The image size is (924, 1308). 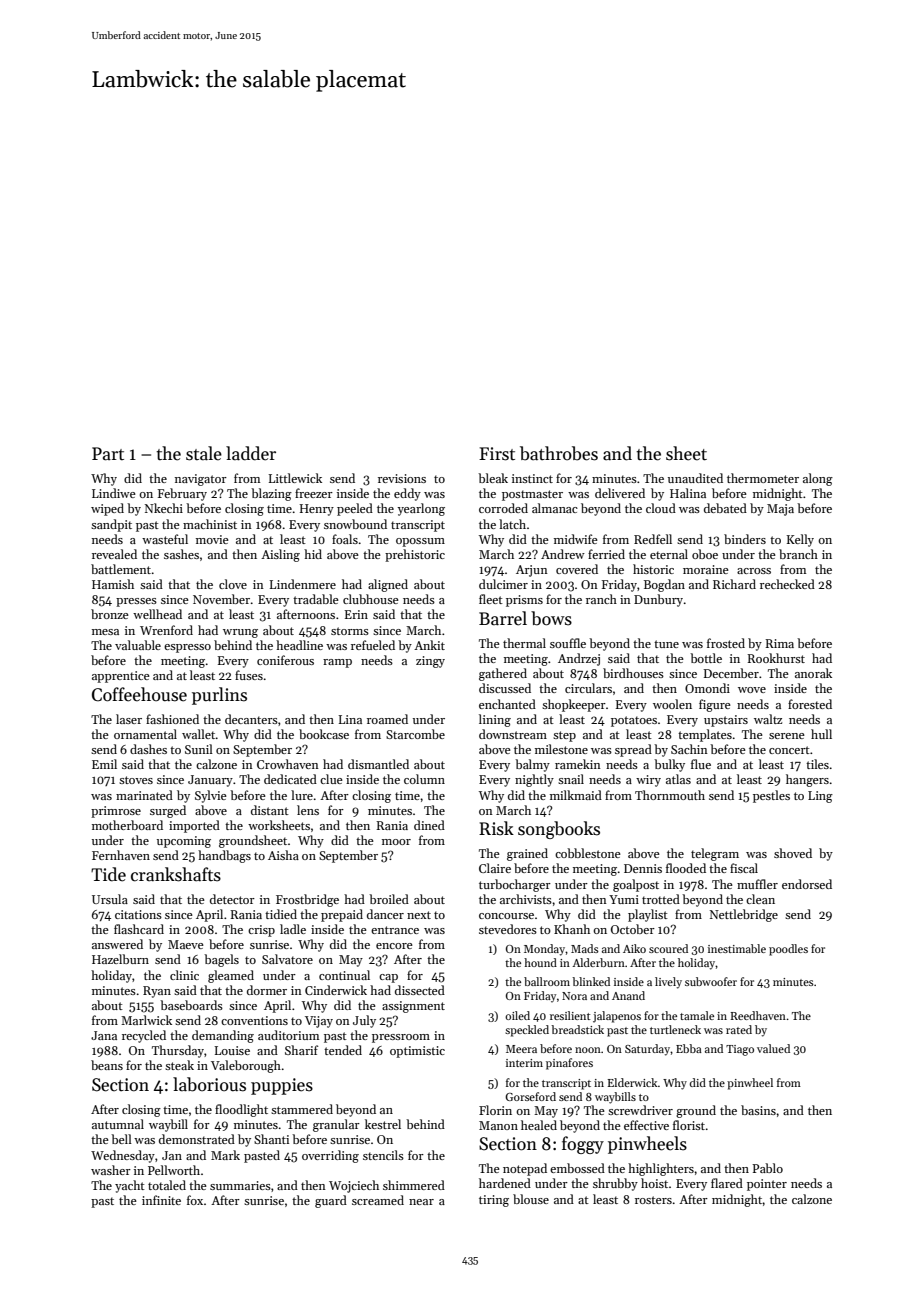 What do you see at coordinates (383, 1155) in the document?
I see `stencils` at bounding box center [383, 1155].
